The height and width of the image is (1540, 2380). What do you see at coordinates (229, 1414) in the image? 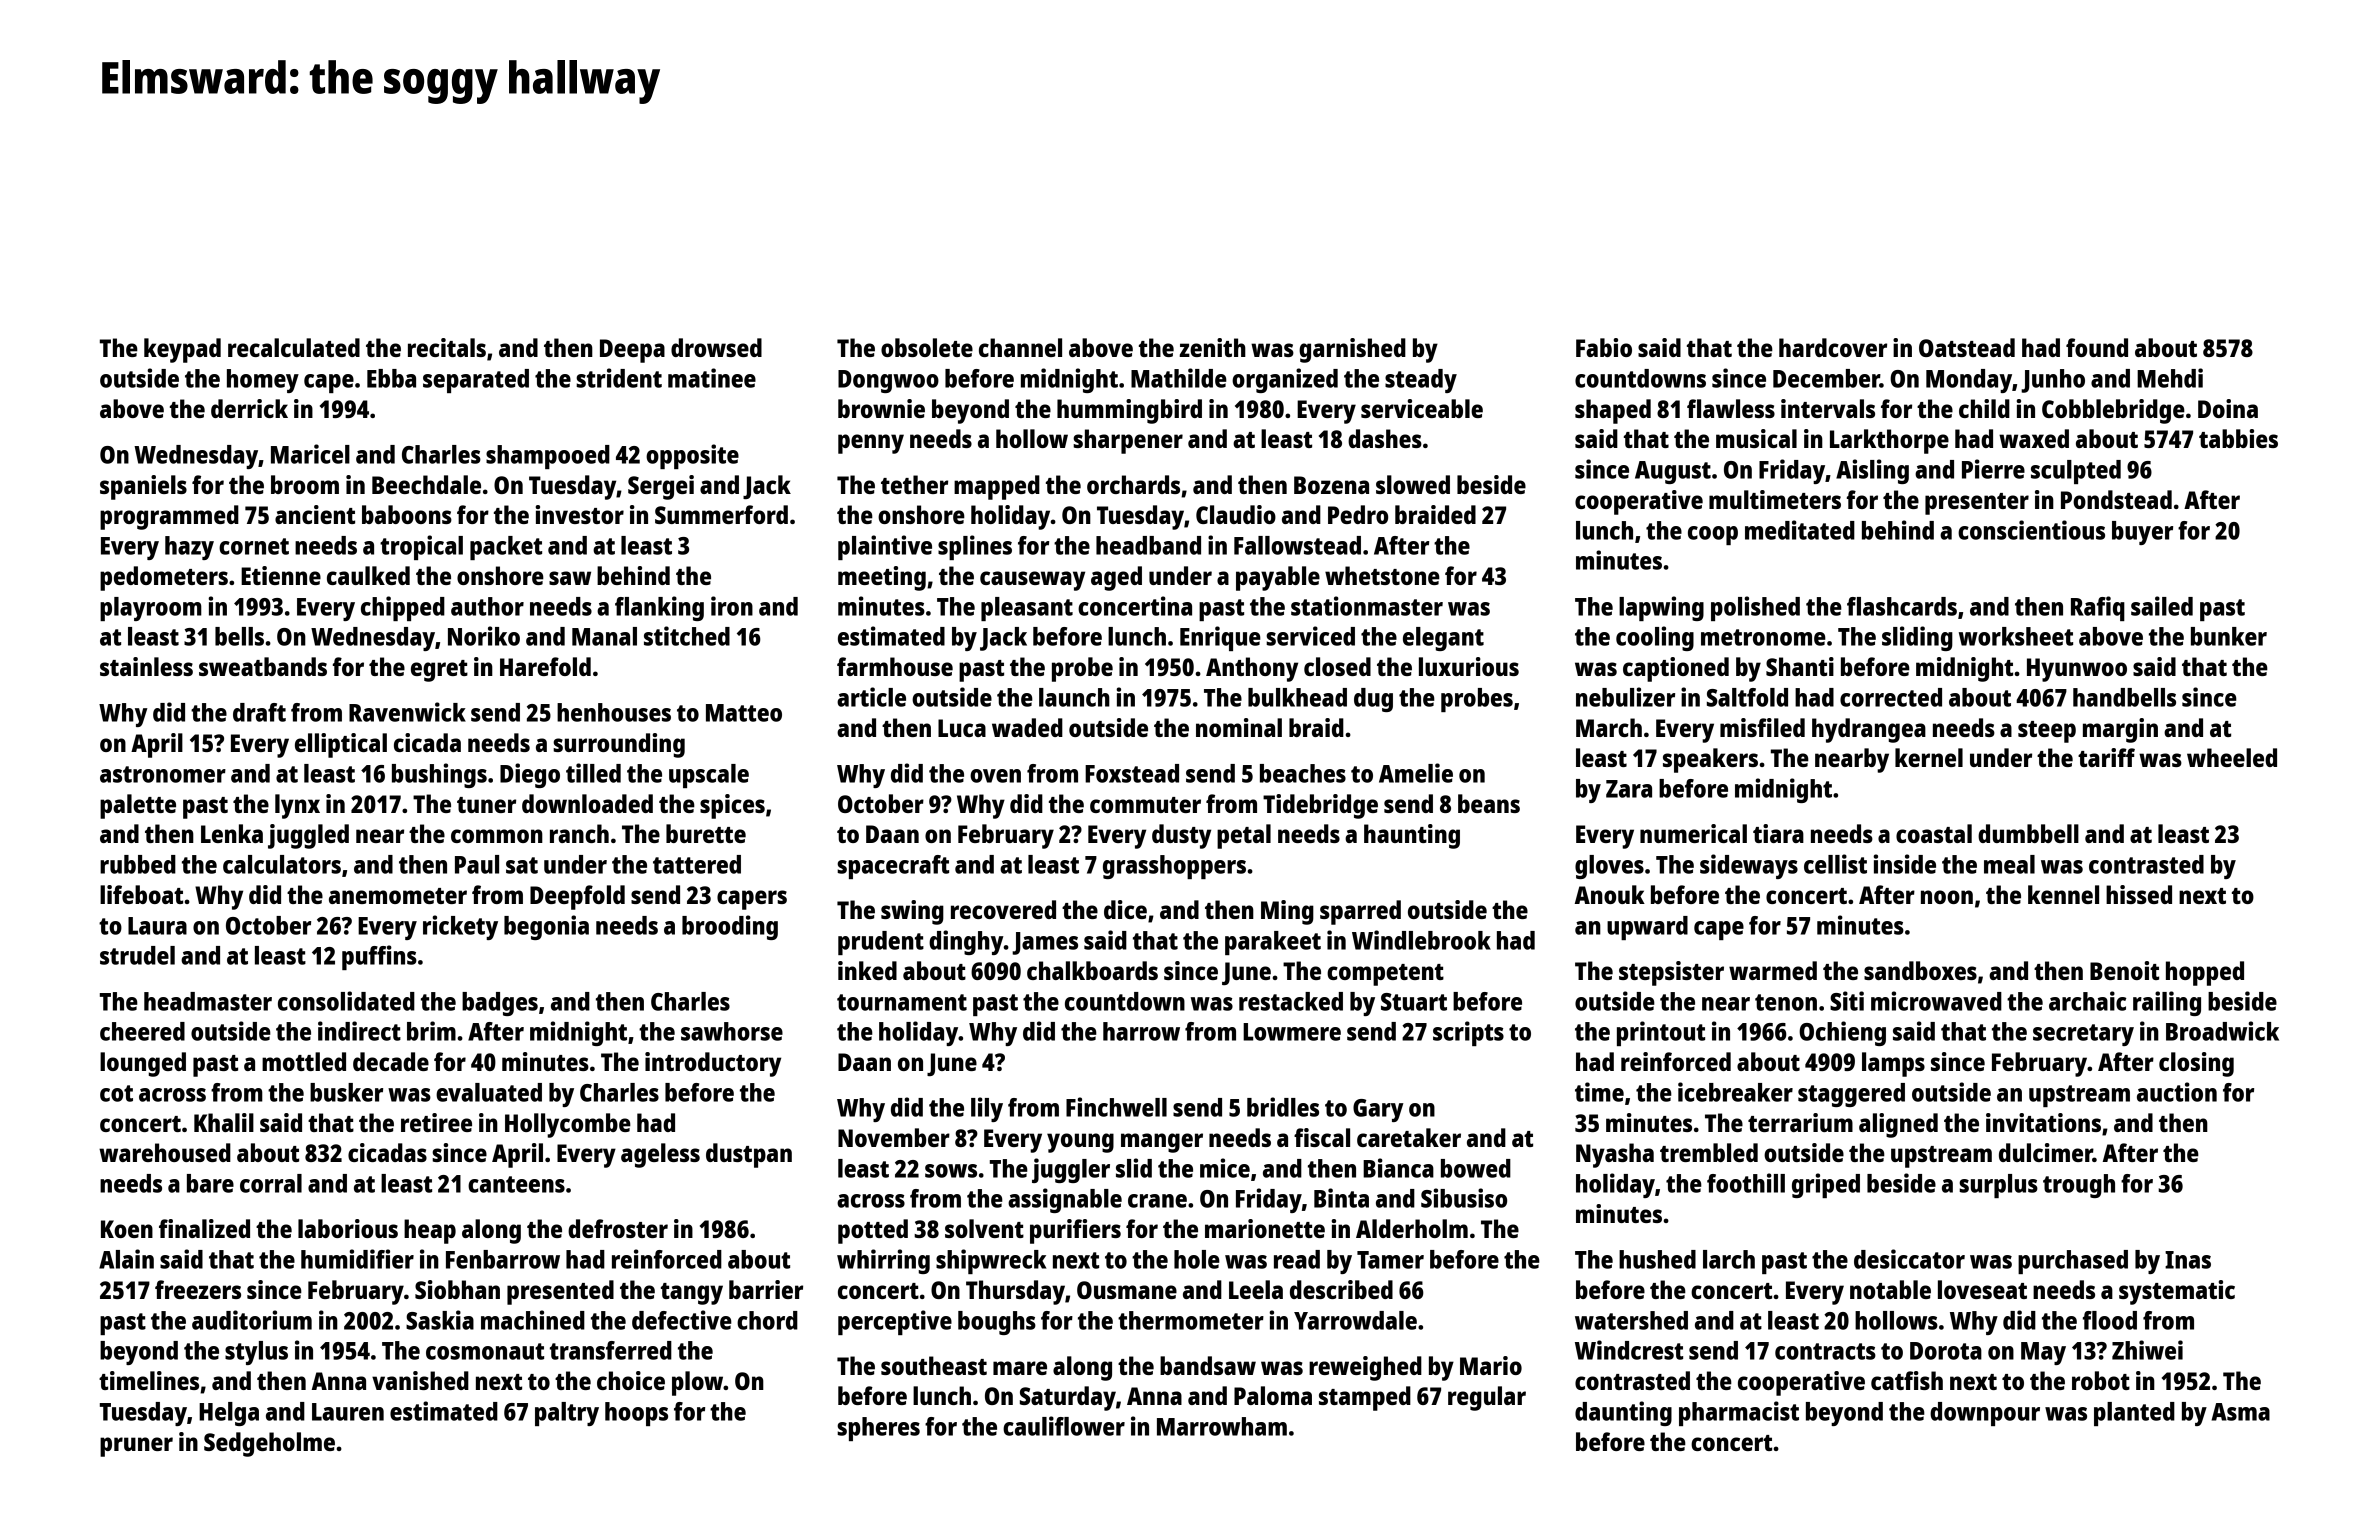
I see `Helga` at bounding box center [229, 1414].
